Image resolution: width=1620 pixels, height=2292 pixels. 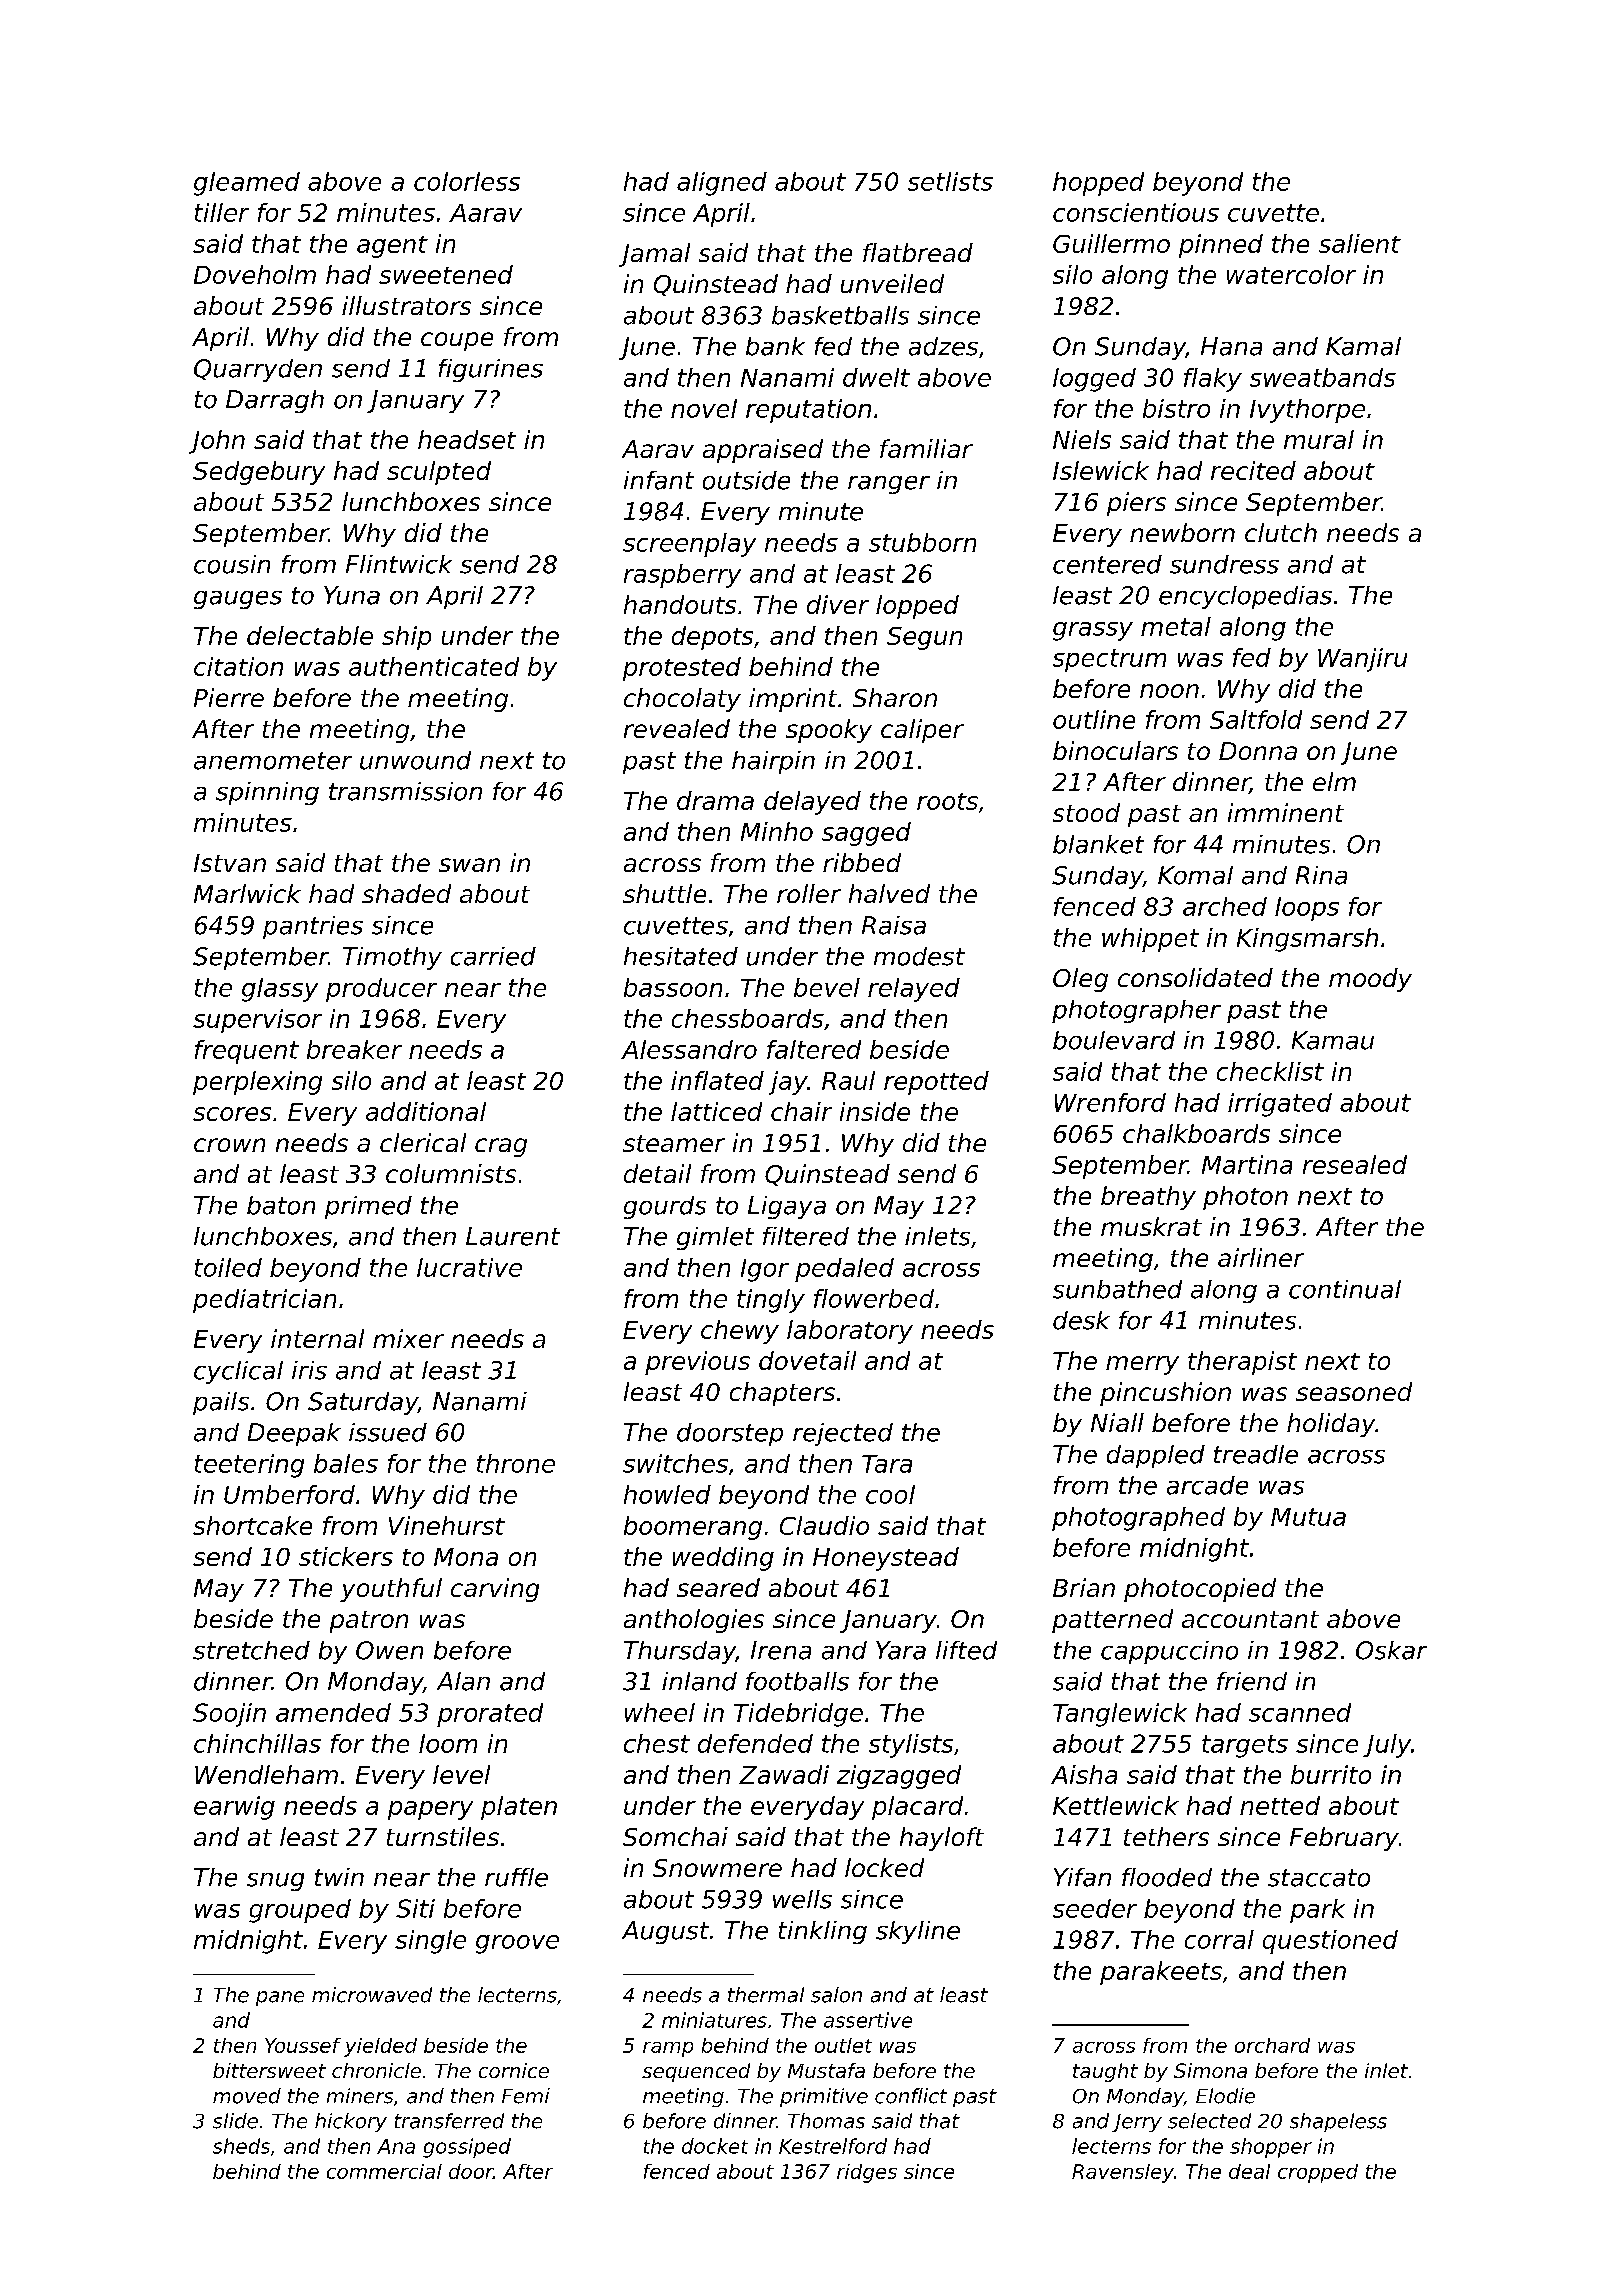 What do you see at coordinates (1247, 1164) in the screenshot?
I see `Martina` at bounding box center [1247, 1164].
